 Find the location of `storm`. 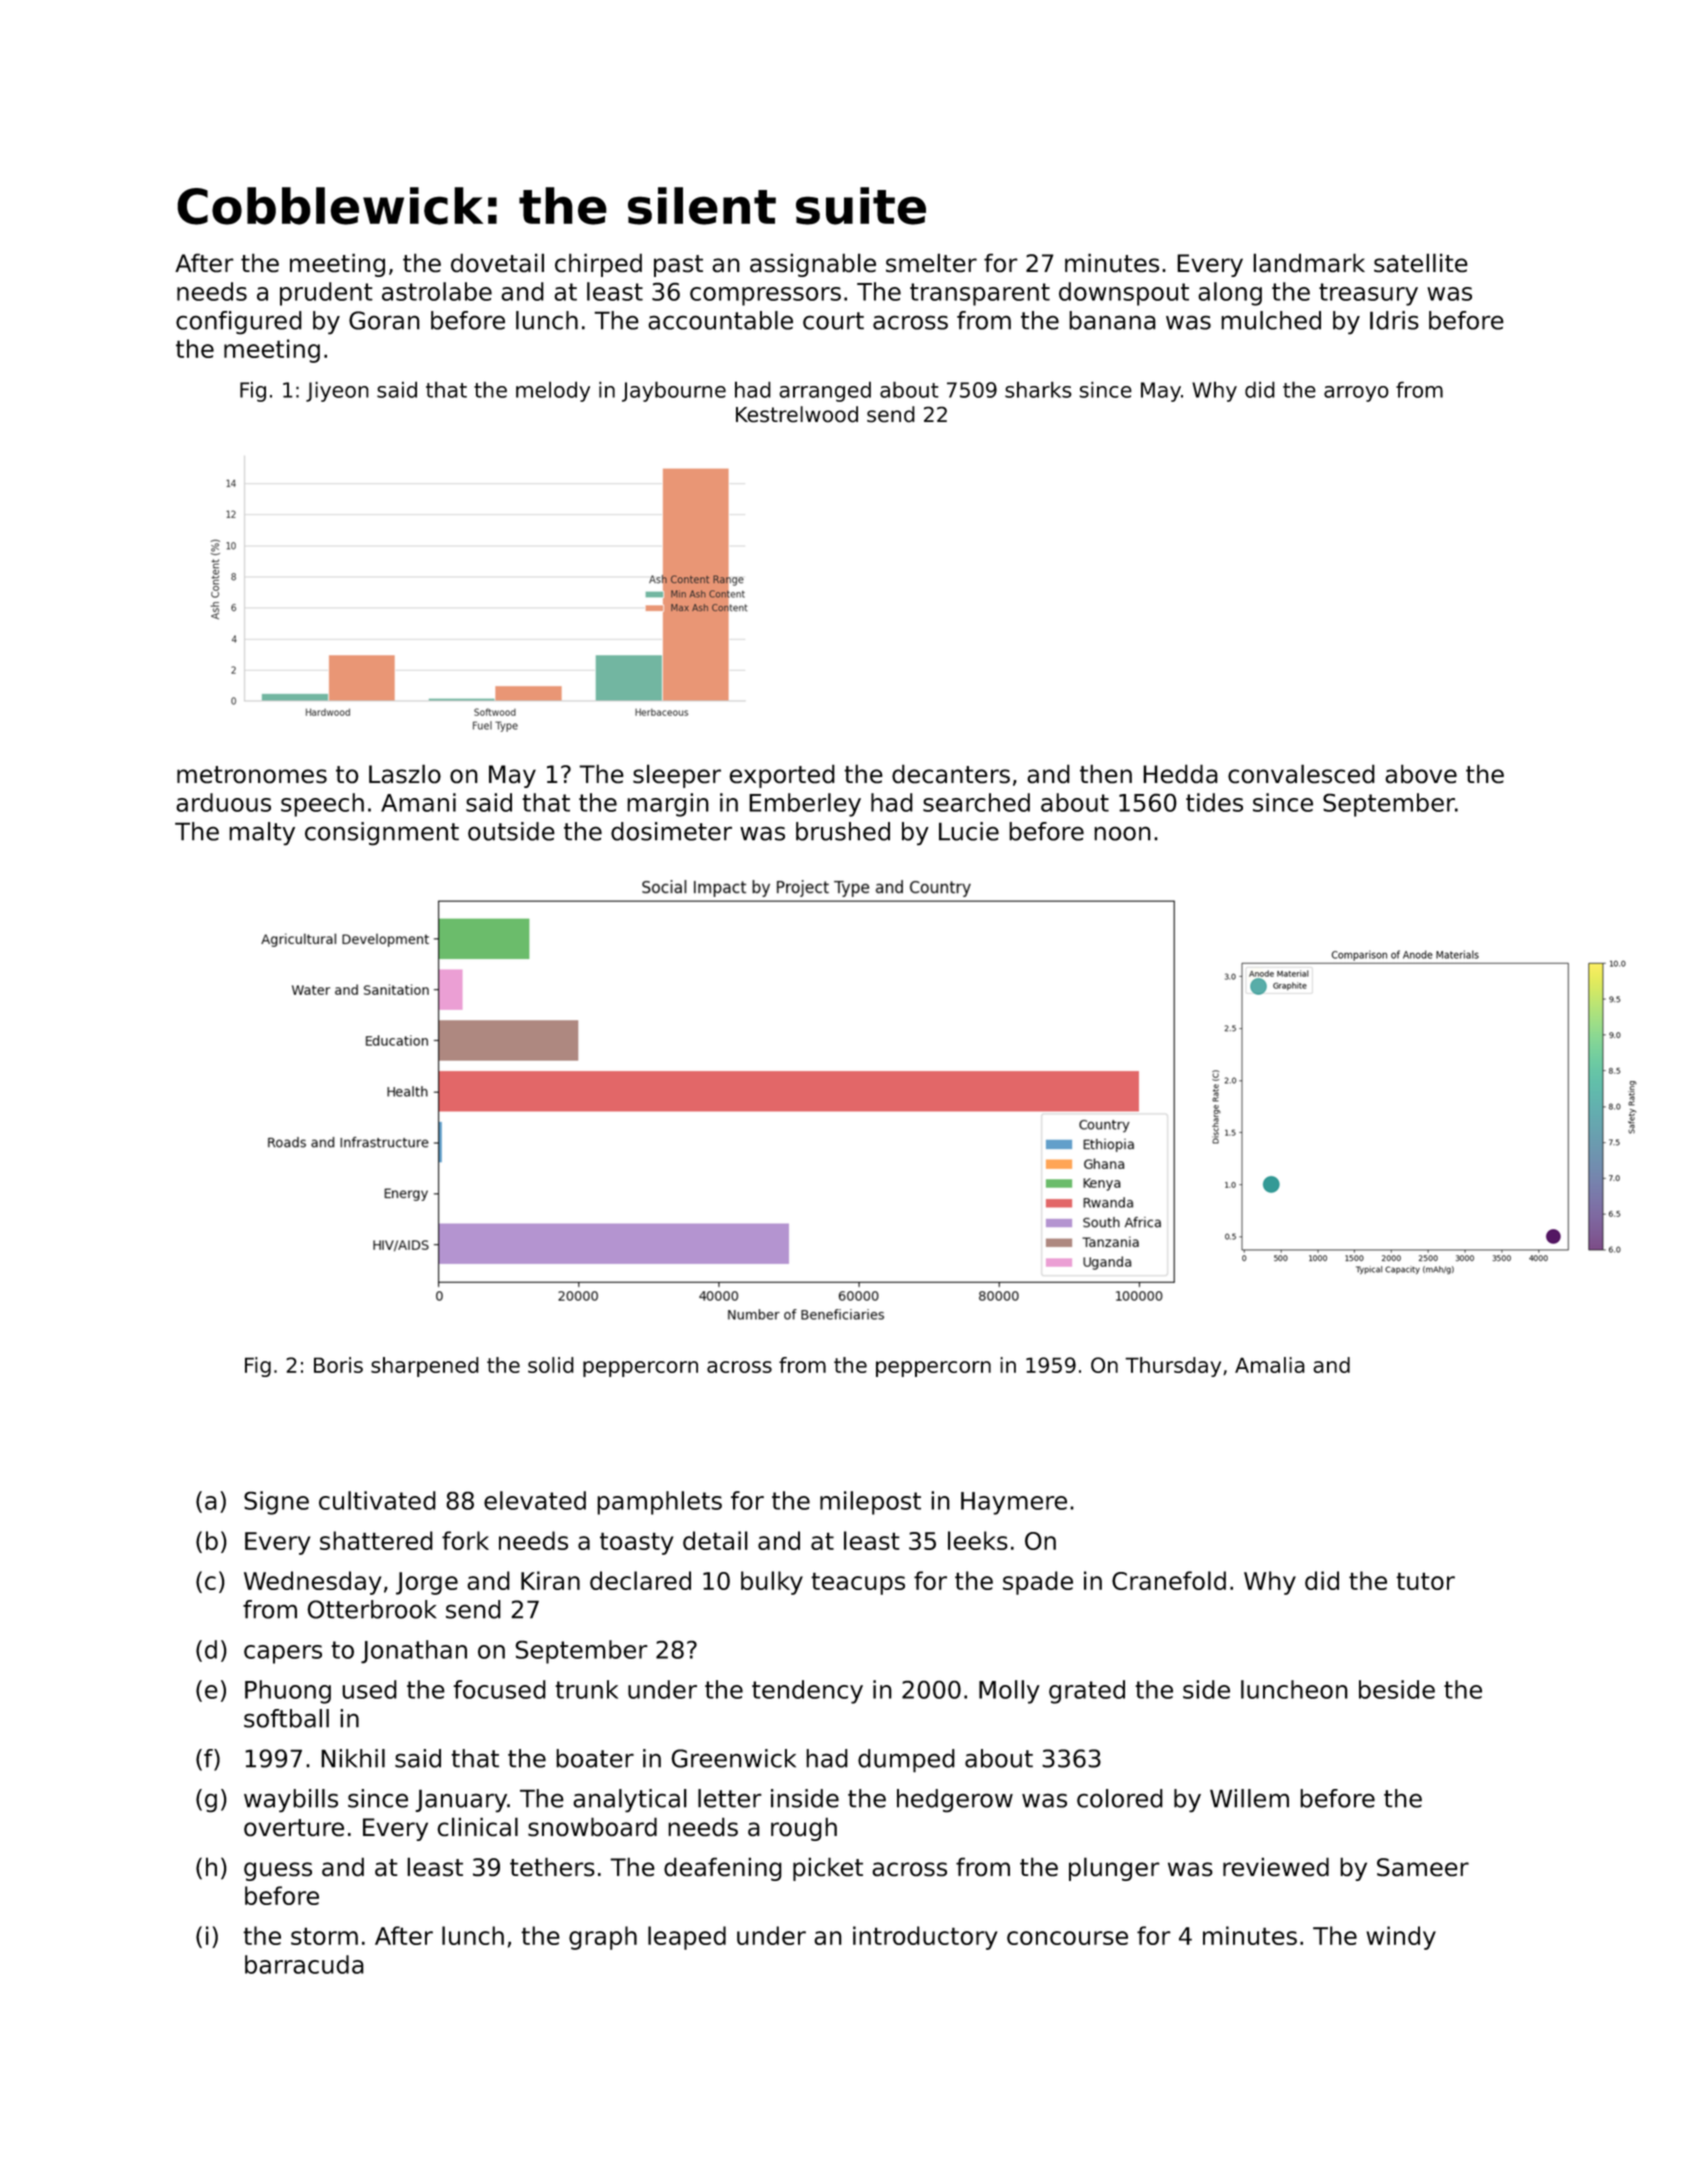

storm is located at coordinates (324, 1936).
